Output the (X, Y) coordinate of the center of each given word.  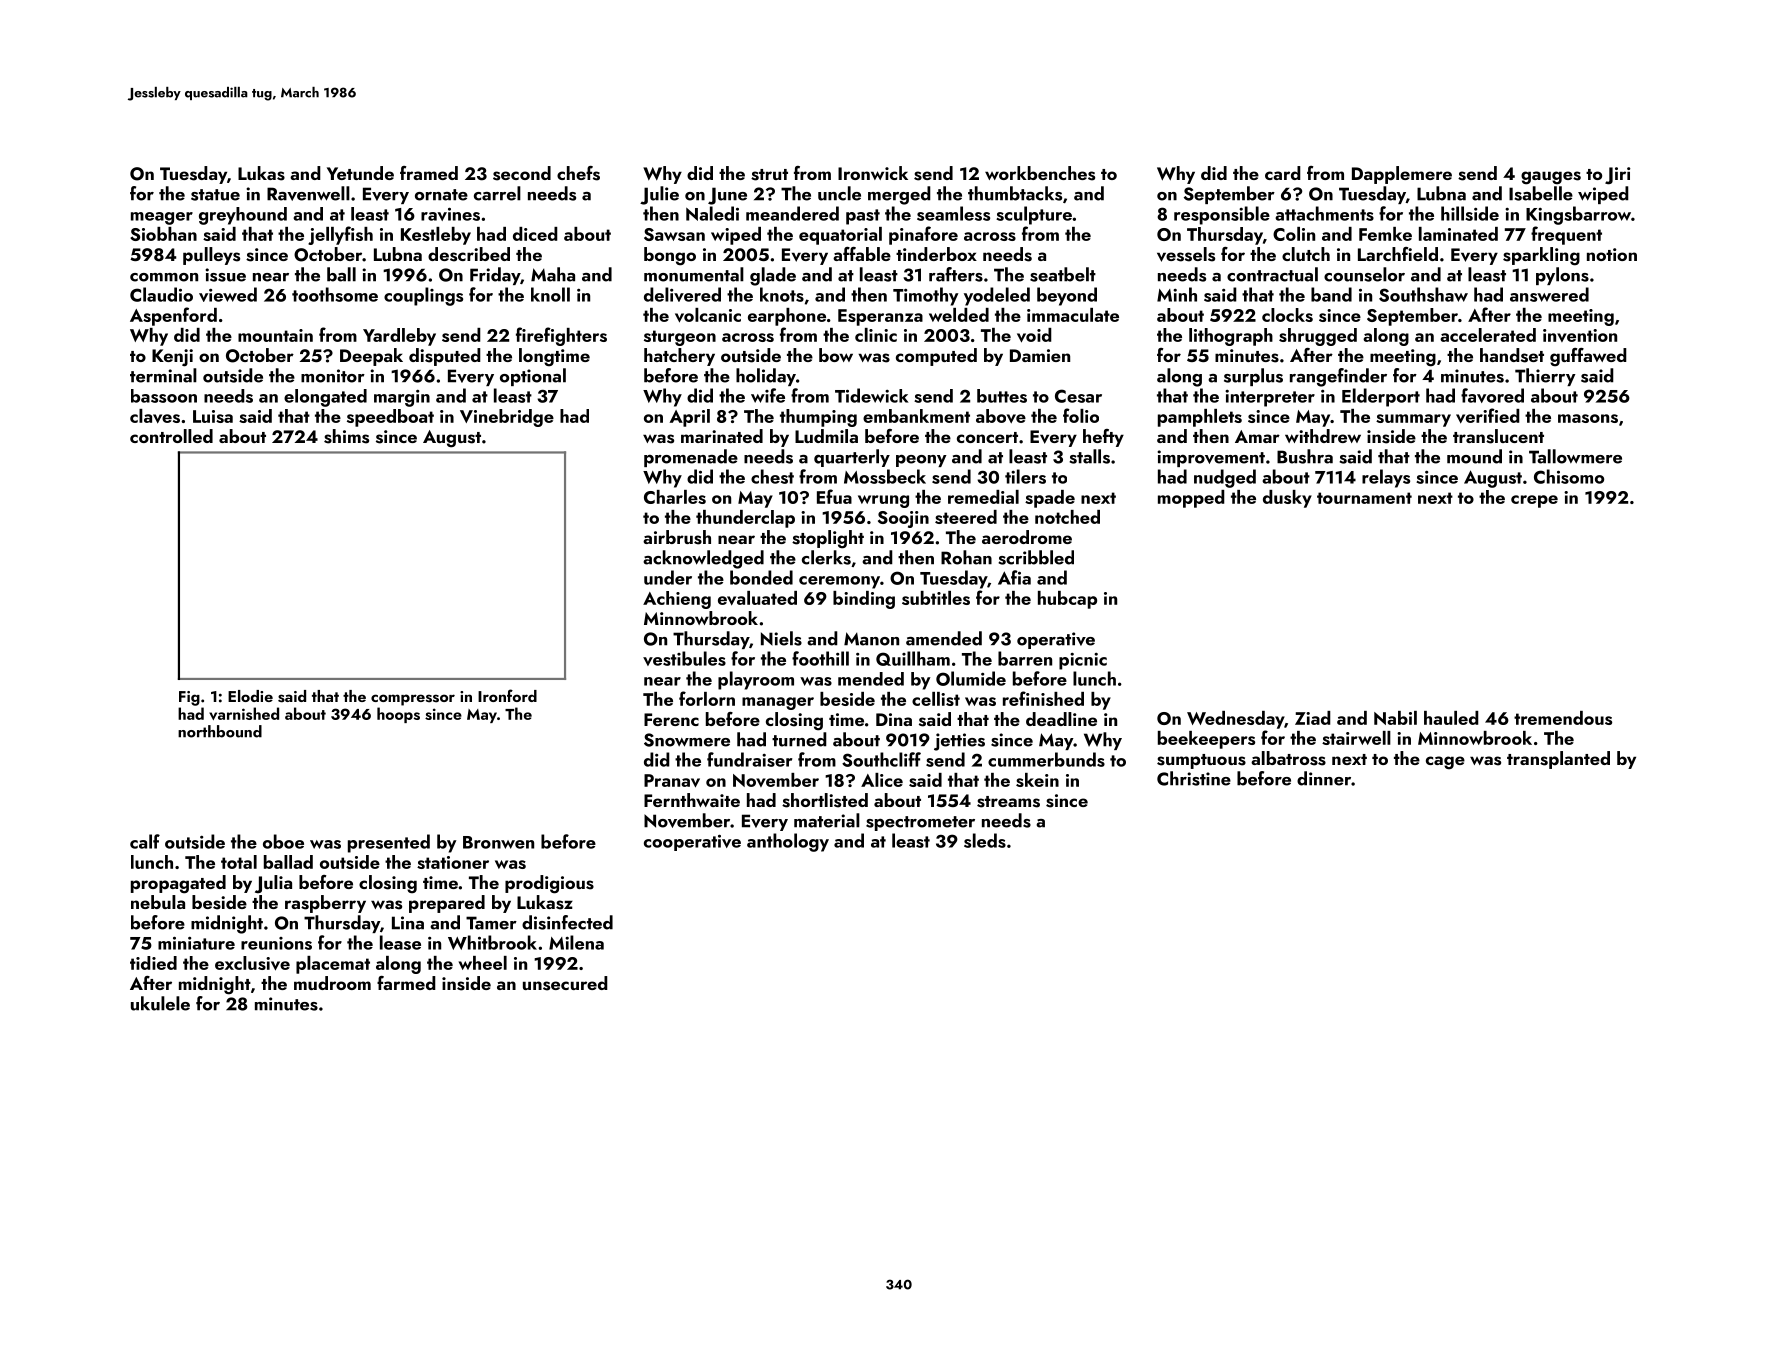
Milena (576, 942)
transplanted (1558, 760)
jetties (959, 742)
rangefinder (1338, 377)
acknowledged (703, 559)
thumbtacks (1015, 193)
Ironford (507, 695)
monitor (333, 376)
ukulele (160, 1003)
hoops (398, 715)
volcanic (708, 315)
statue (215, 195)
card (1283, 173)
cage (1445, 763)
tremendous (1563, 718)
